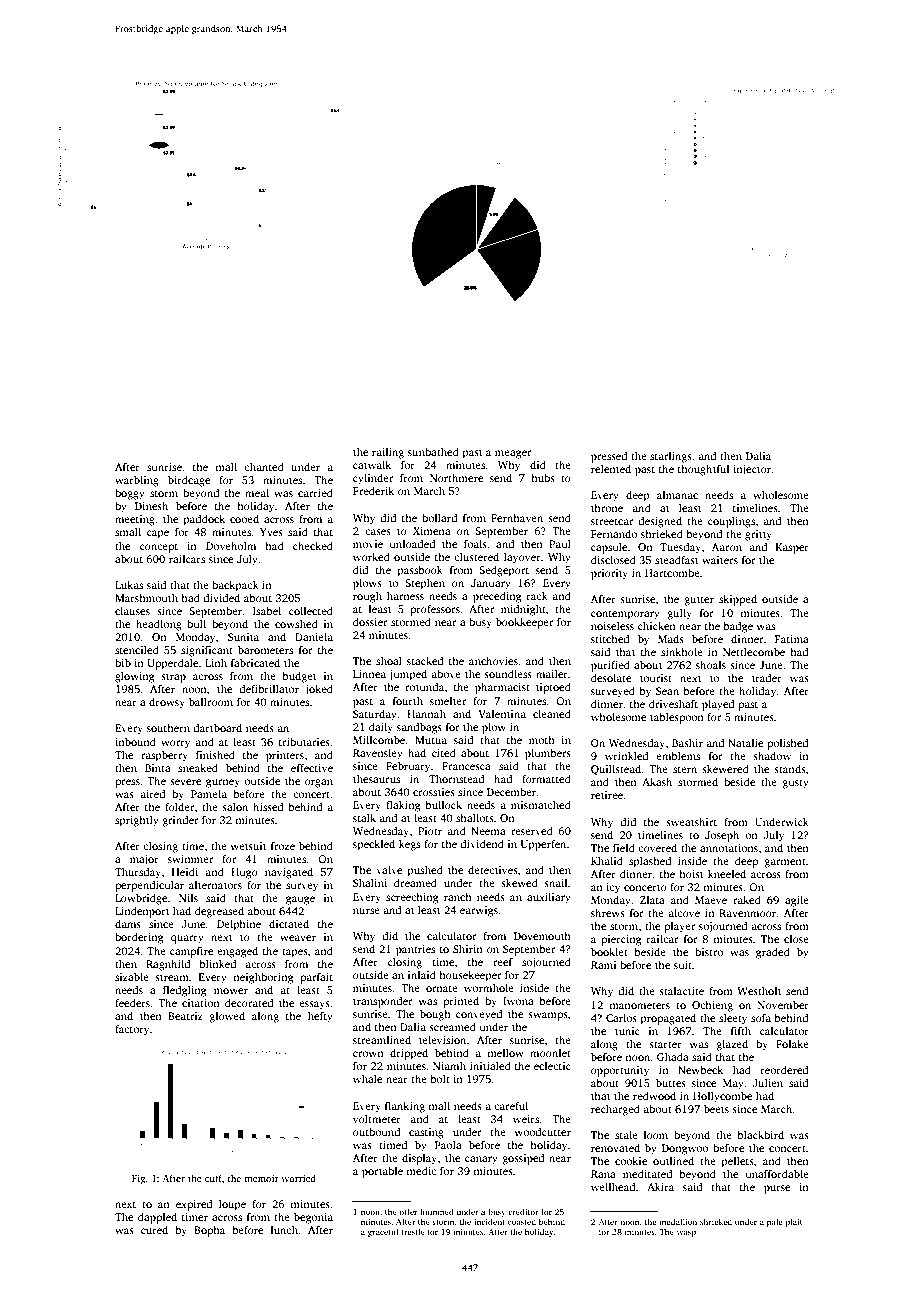 This screenshot has width=924, height=1308. What do you see at coordinates (213, 1178) in the screenshot?
I see `cuff` at bounding box center [213, 1178].
